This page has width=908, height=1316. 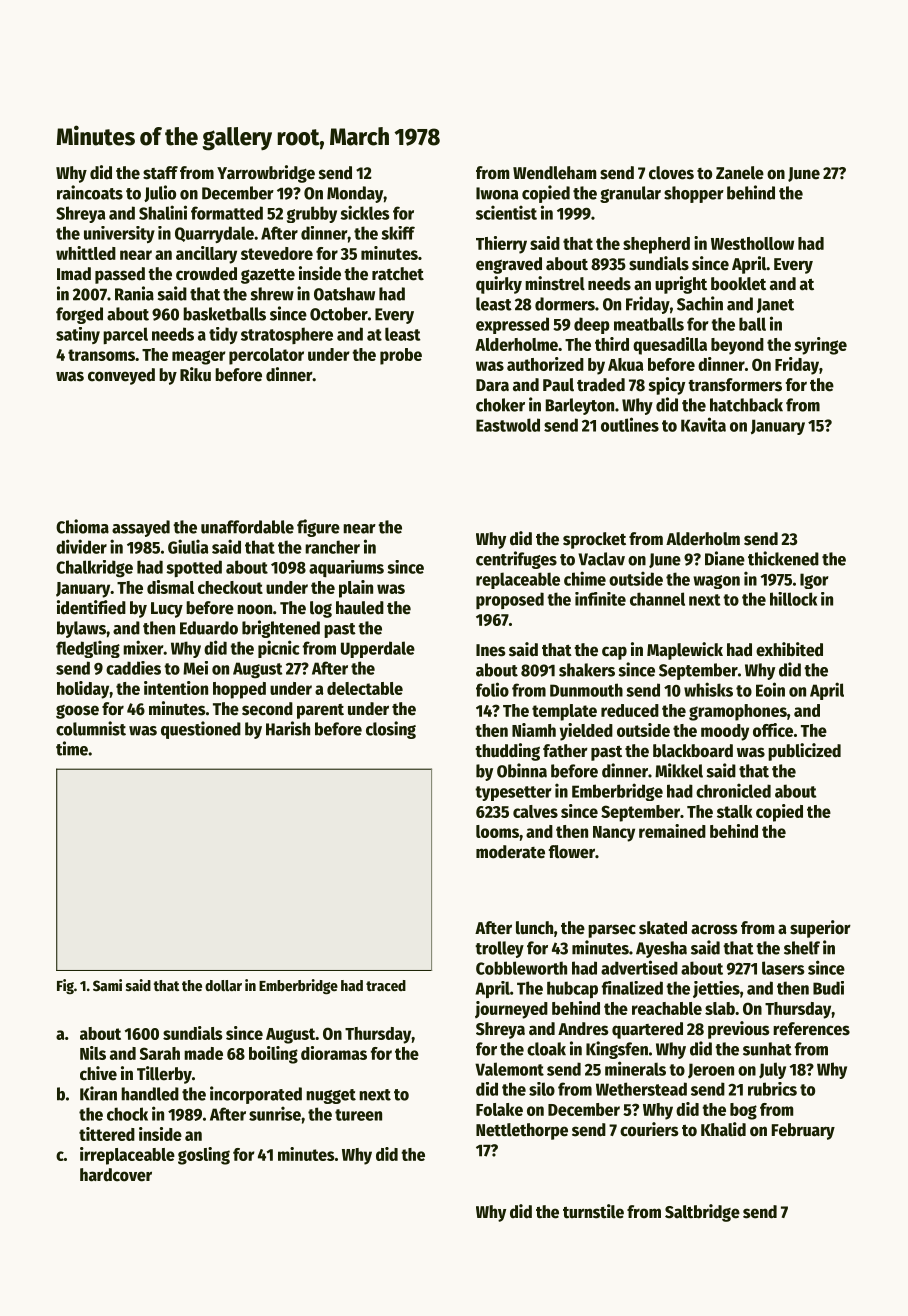 I want to click on time, so click(x=72, y=748).
